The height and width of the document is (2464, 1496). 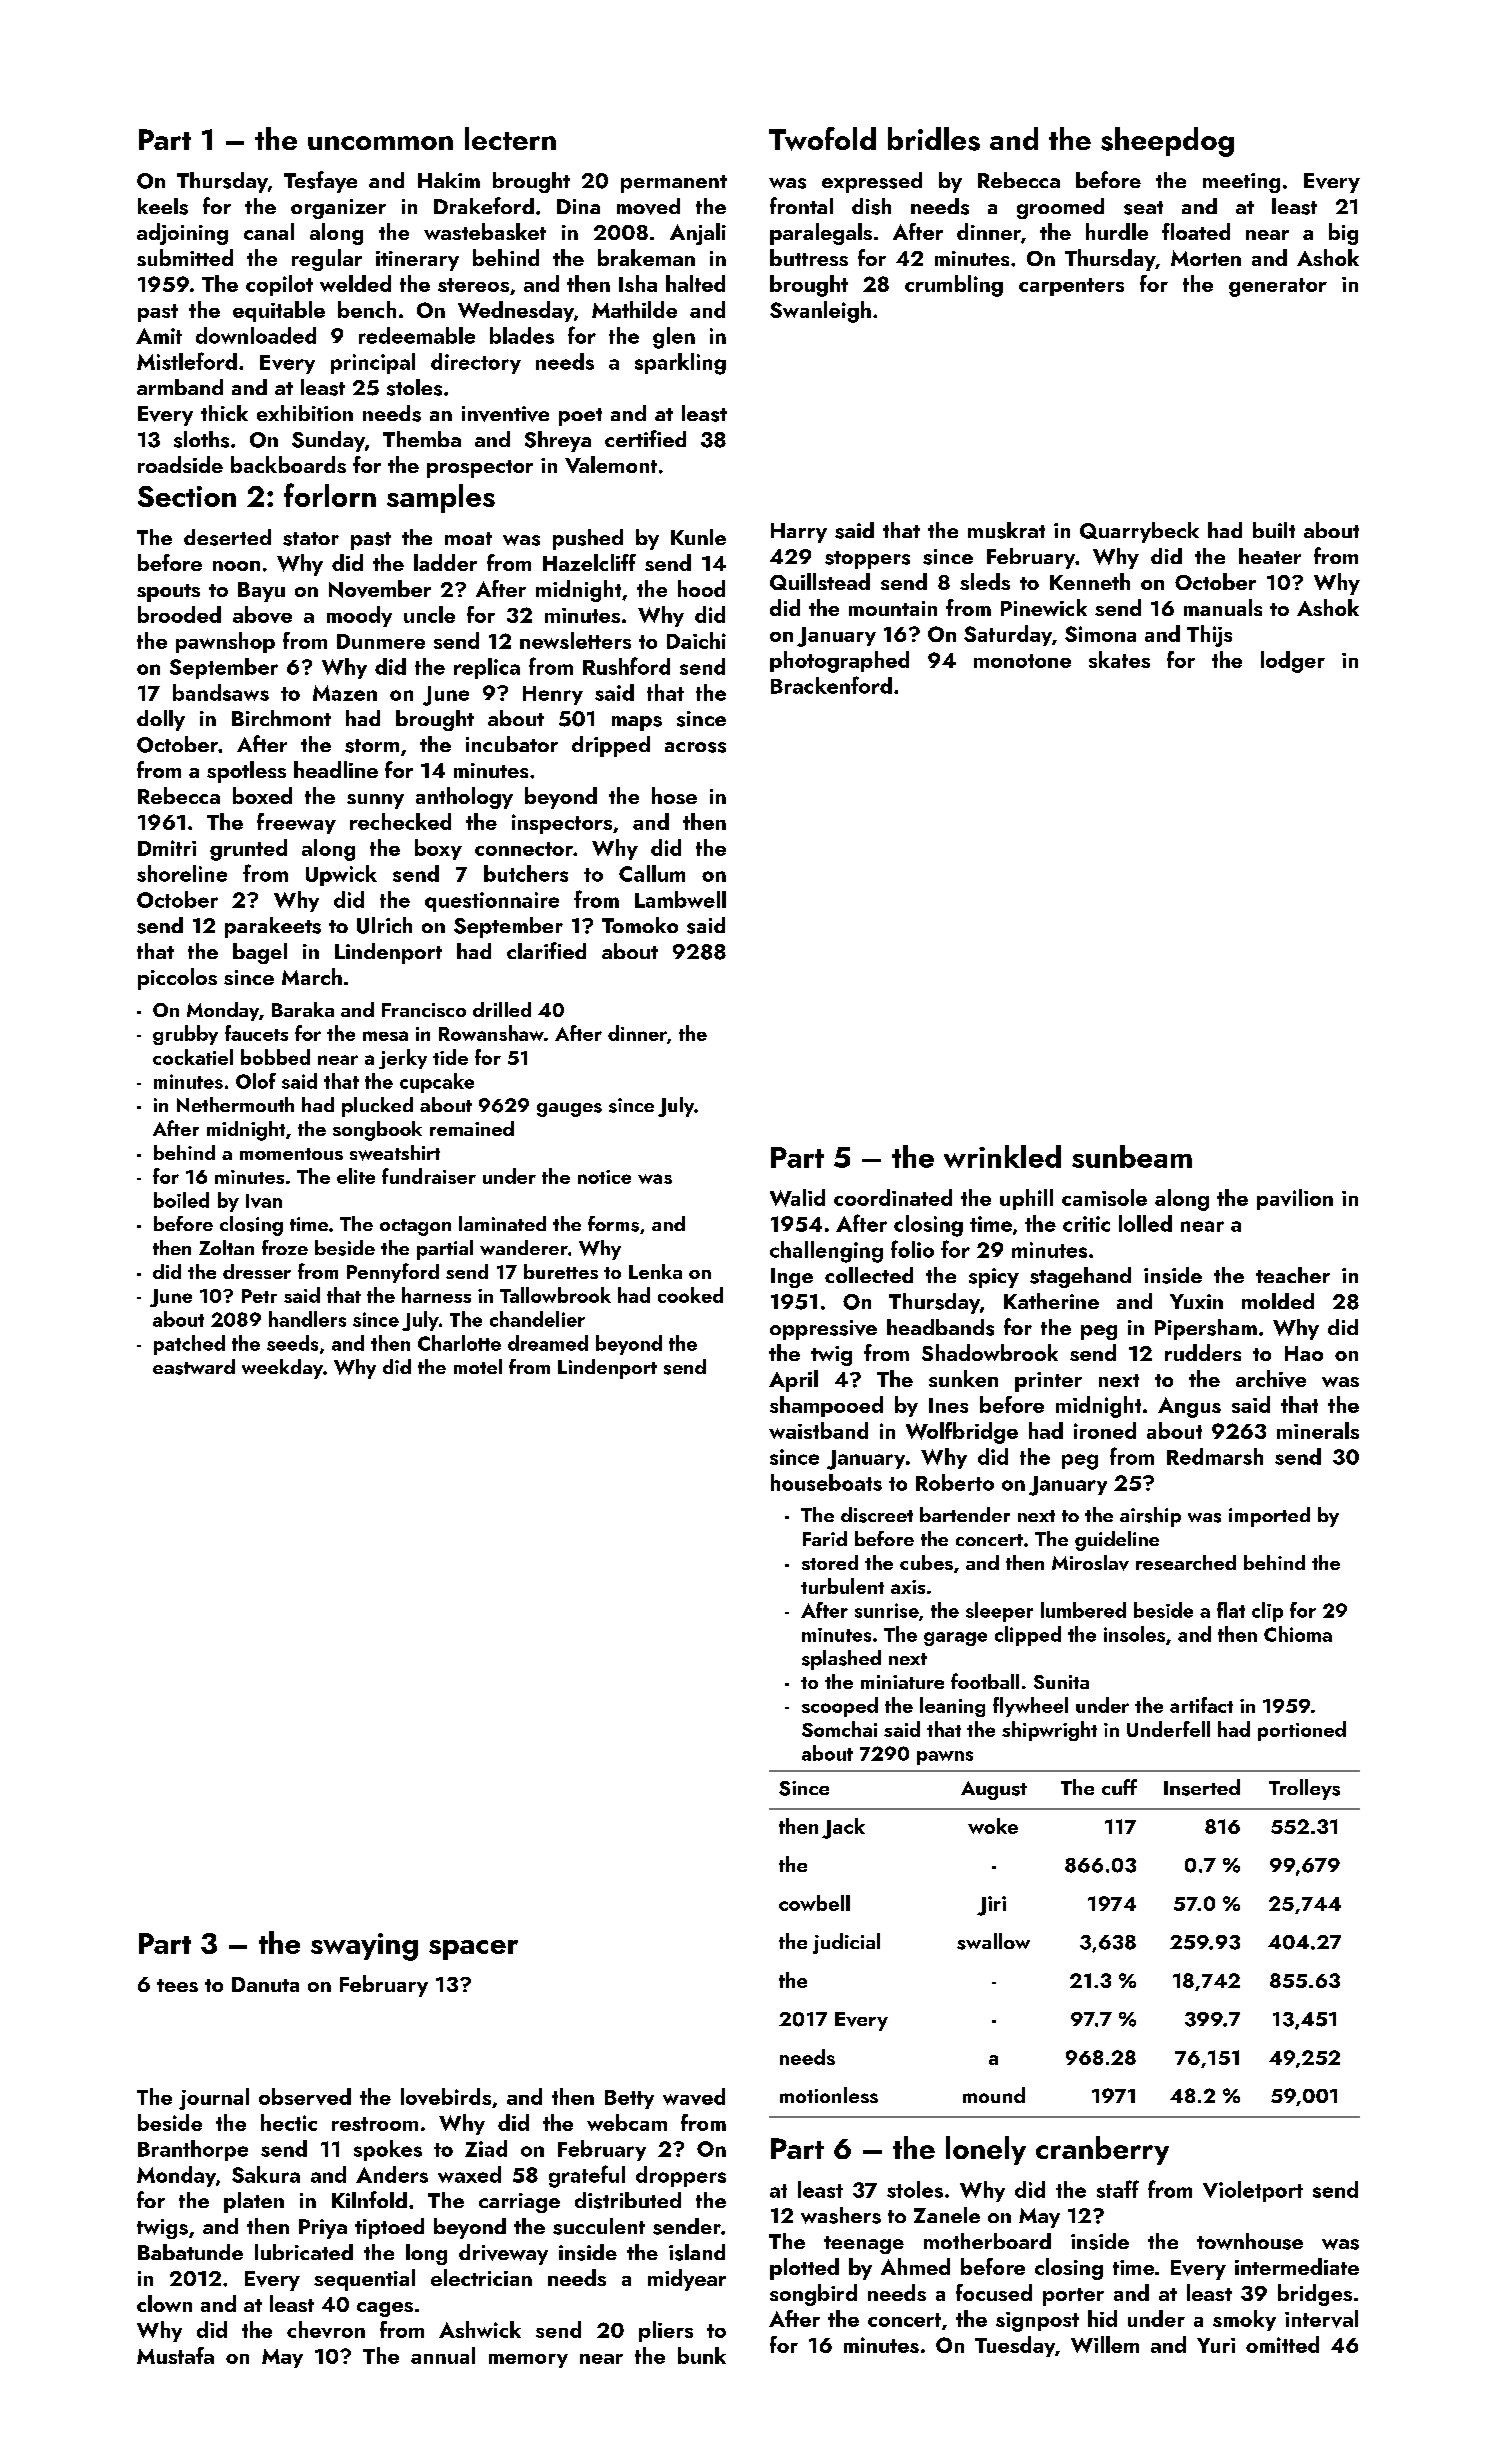 I want to click on bunk, so click(x=702, y=2355).
